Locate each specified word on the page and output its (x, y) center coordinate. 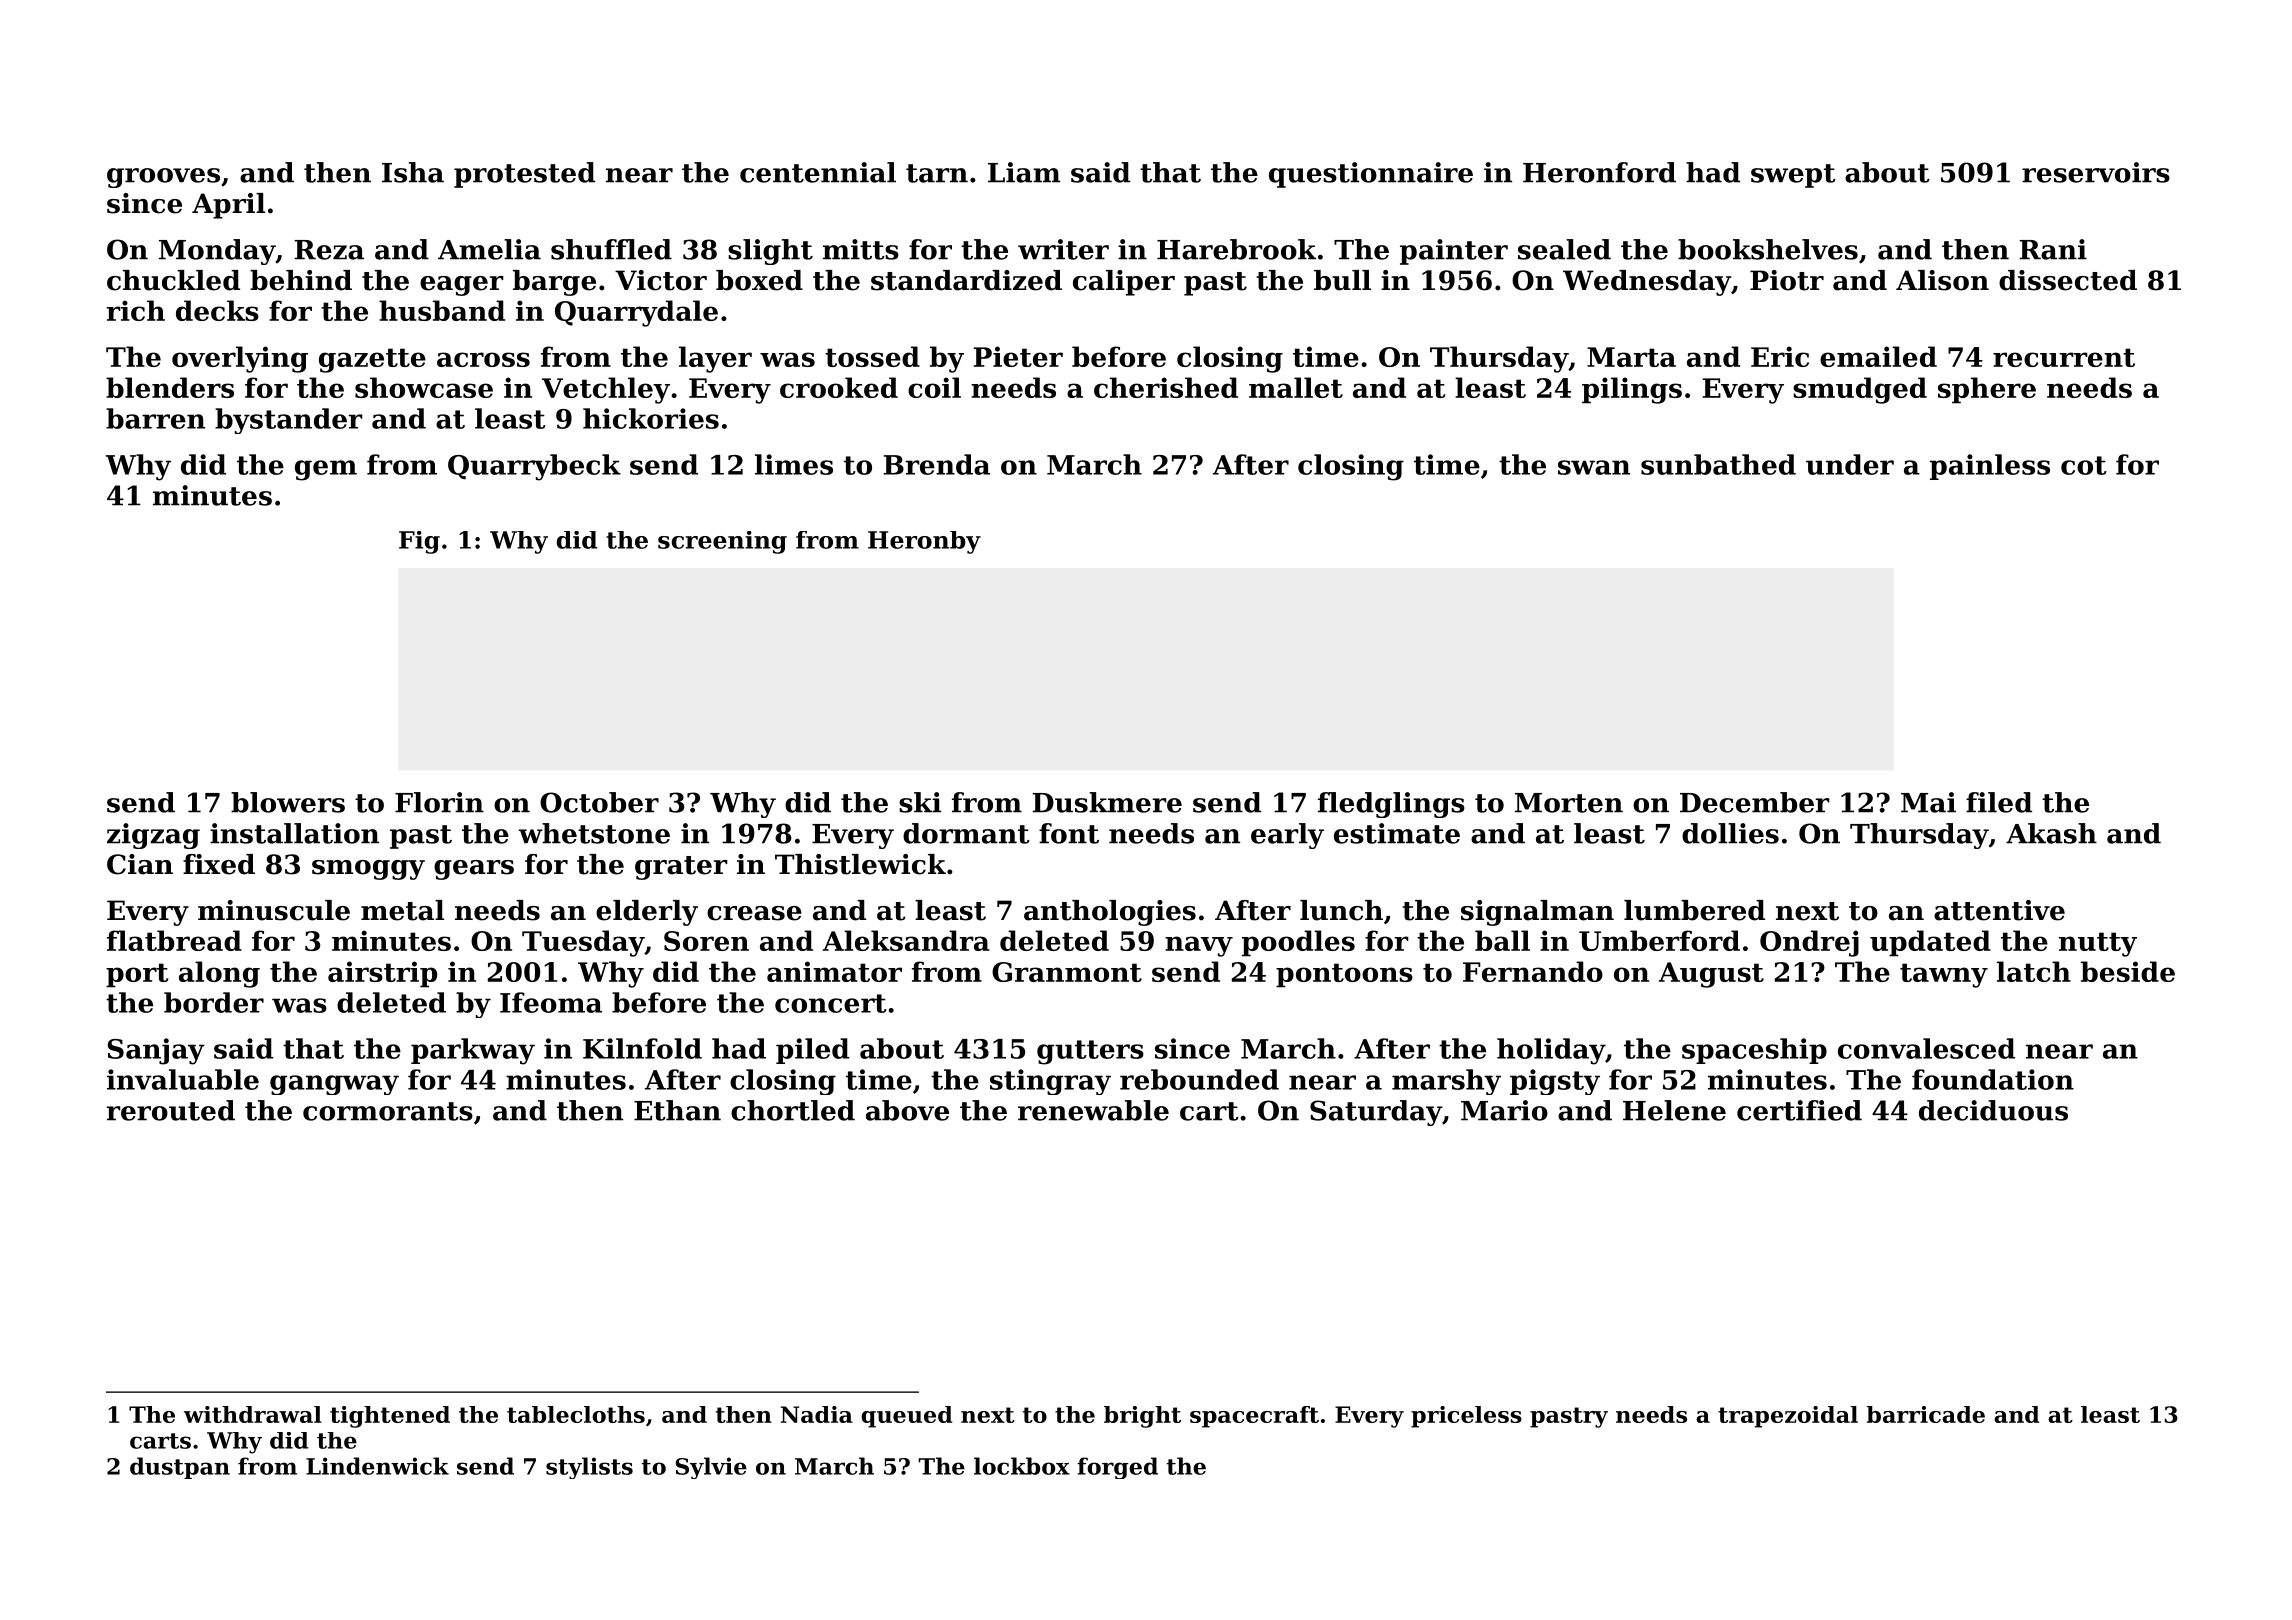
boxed (759, 280)
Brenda (936, 464)
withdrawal (253, 1414)
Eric (1780, 356)
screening (722, 542)
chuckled (173, 280)
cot (2084, 465)
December (1755, 802)
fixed (219, 864)
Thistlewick (860, 864)
